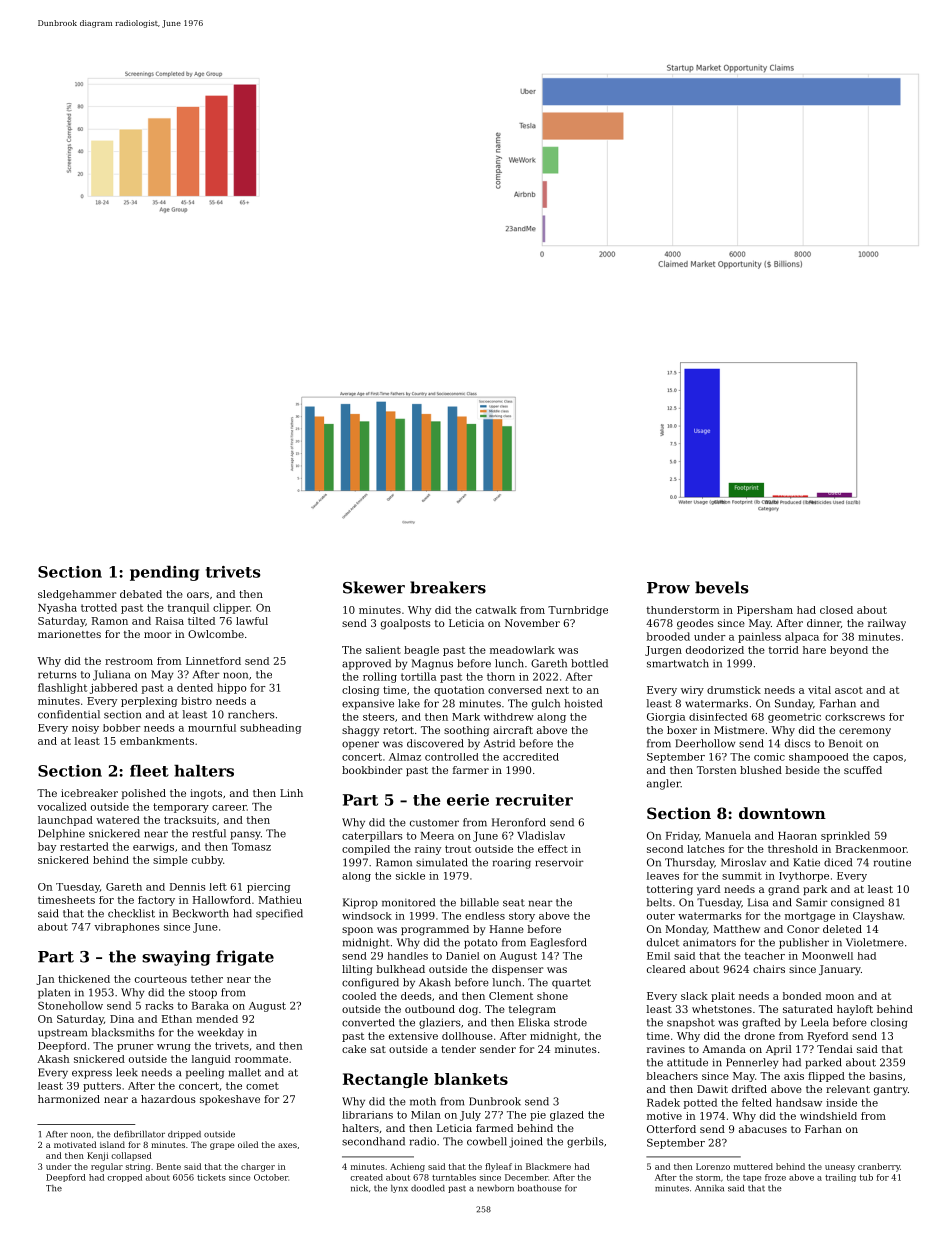 The image size is (952, 1233). What do you see at coordinates (664, 784) in the document?
I see `angler` at bounding box center [664, 784].
